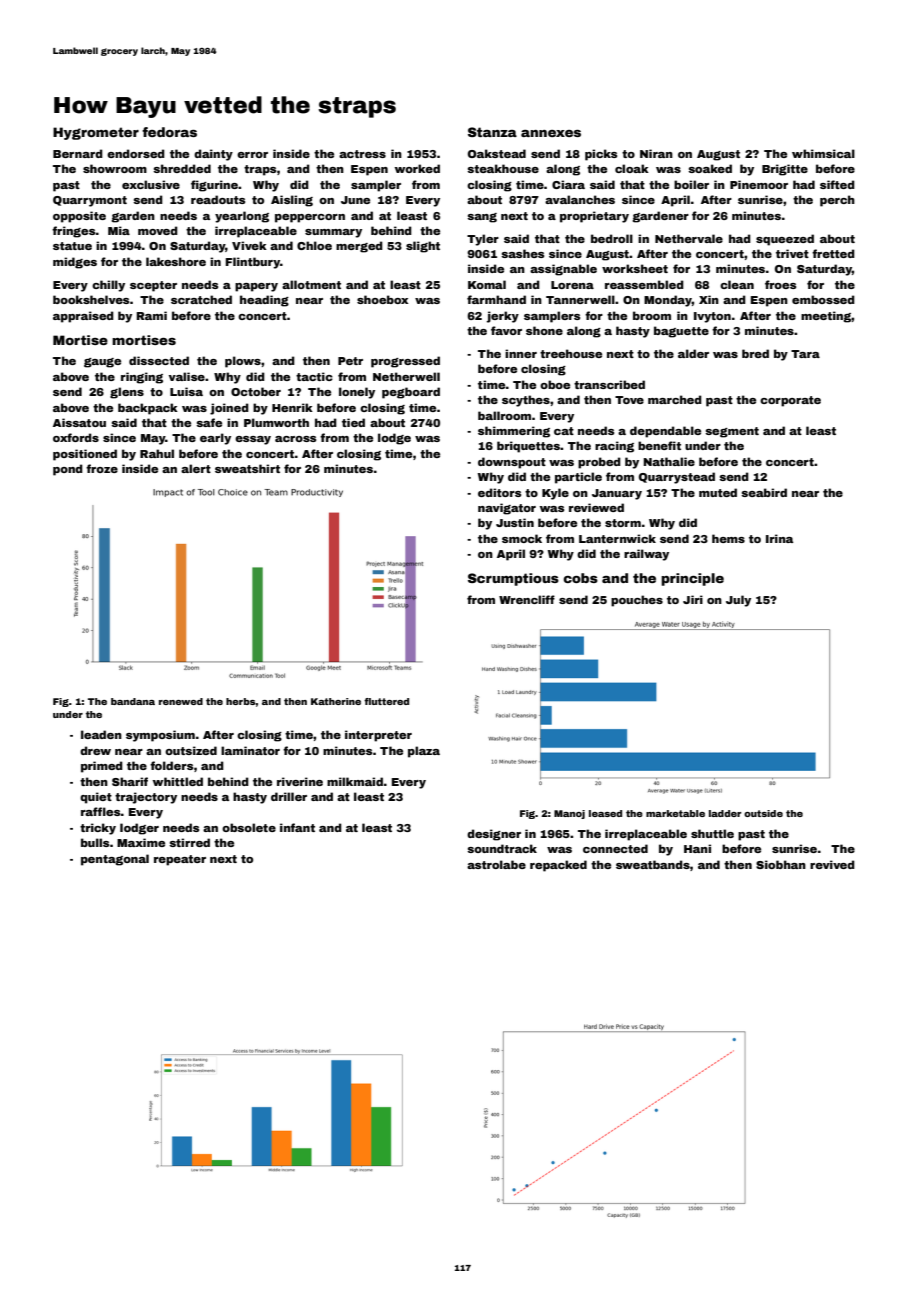 Image resolution: width=908 pixels, height=1316 pixels. What do you see at coordinates (837, 201) in the screenshot?
I see `perch` at bounding box center [837, 201].
